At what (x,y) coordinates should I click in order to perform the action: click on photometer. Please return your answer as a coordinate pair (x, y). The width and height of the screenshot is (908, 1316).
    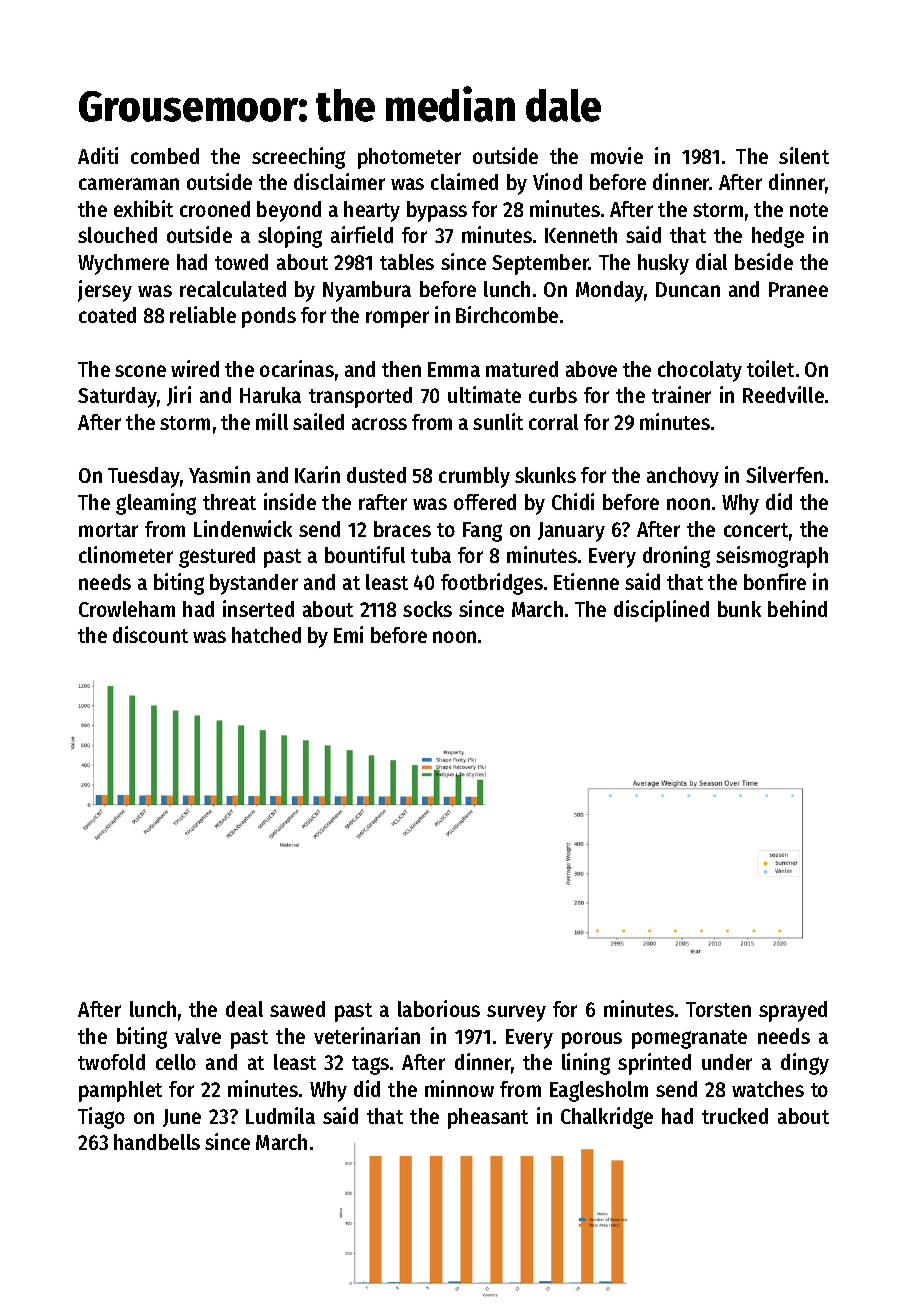
    Looking at the image, I should click on (409, 158).
